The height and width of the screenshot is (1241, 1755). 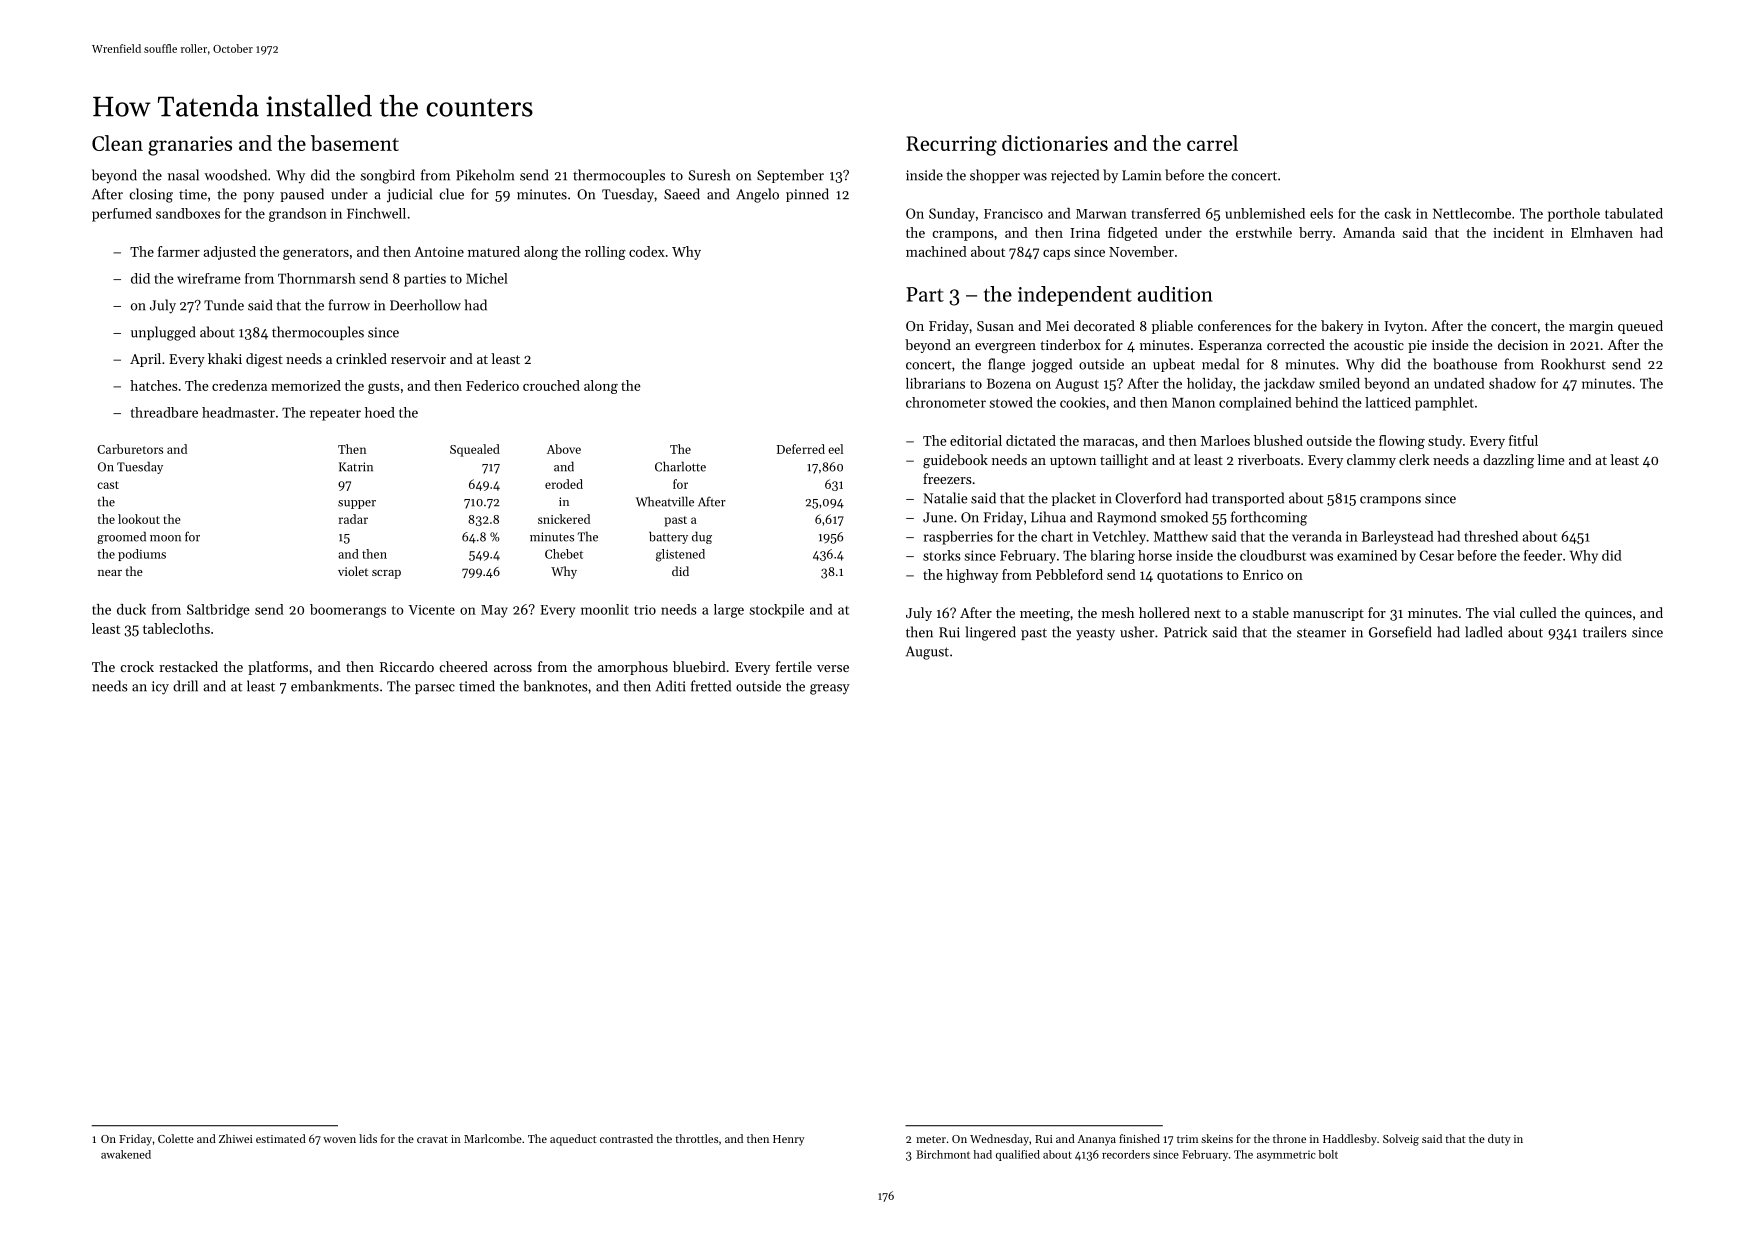 I want to click on Aditi, so click(x=671, y=686).
